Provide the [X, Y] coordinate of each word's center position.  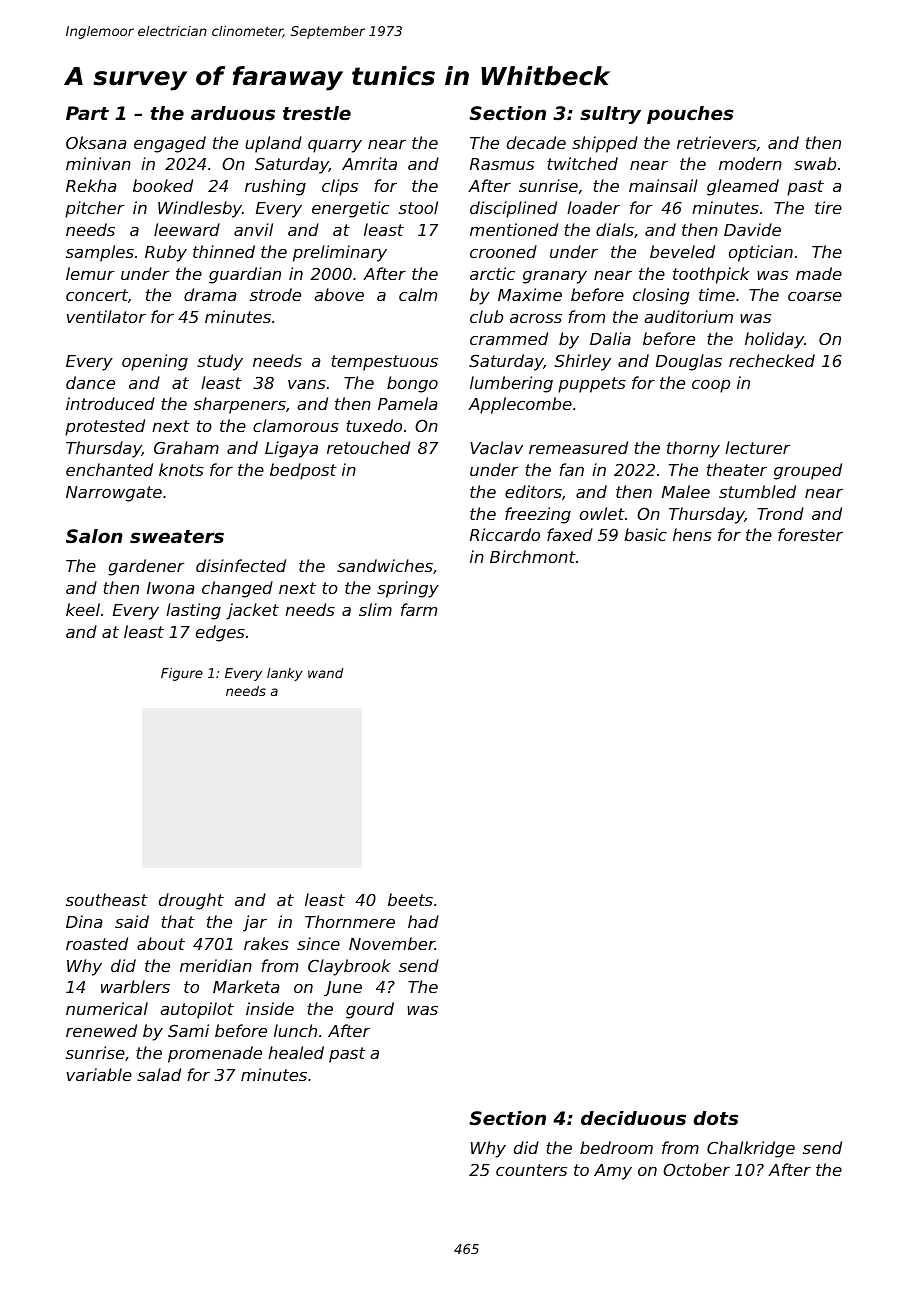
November [392, 943]
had [423, 921]
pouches [690, 115]
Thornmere [350, 921]
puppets [592, 385]
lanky [285, 674]
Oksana [96, 142]
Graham [186, 447]
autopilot [197, 1010]
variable [99, 1074]
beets [410, 899]
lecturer [758, 447]
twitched [582, 163]
